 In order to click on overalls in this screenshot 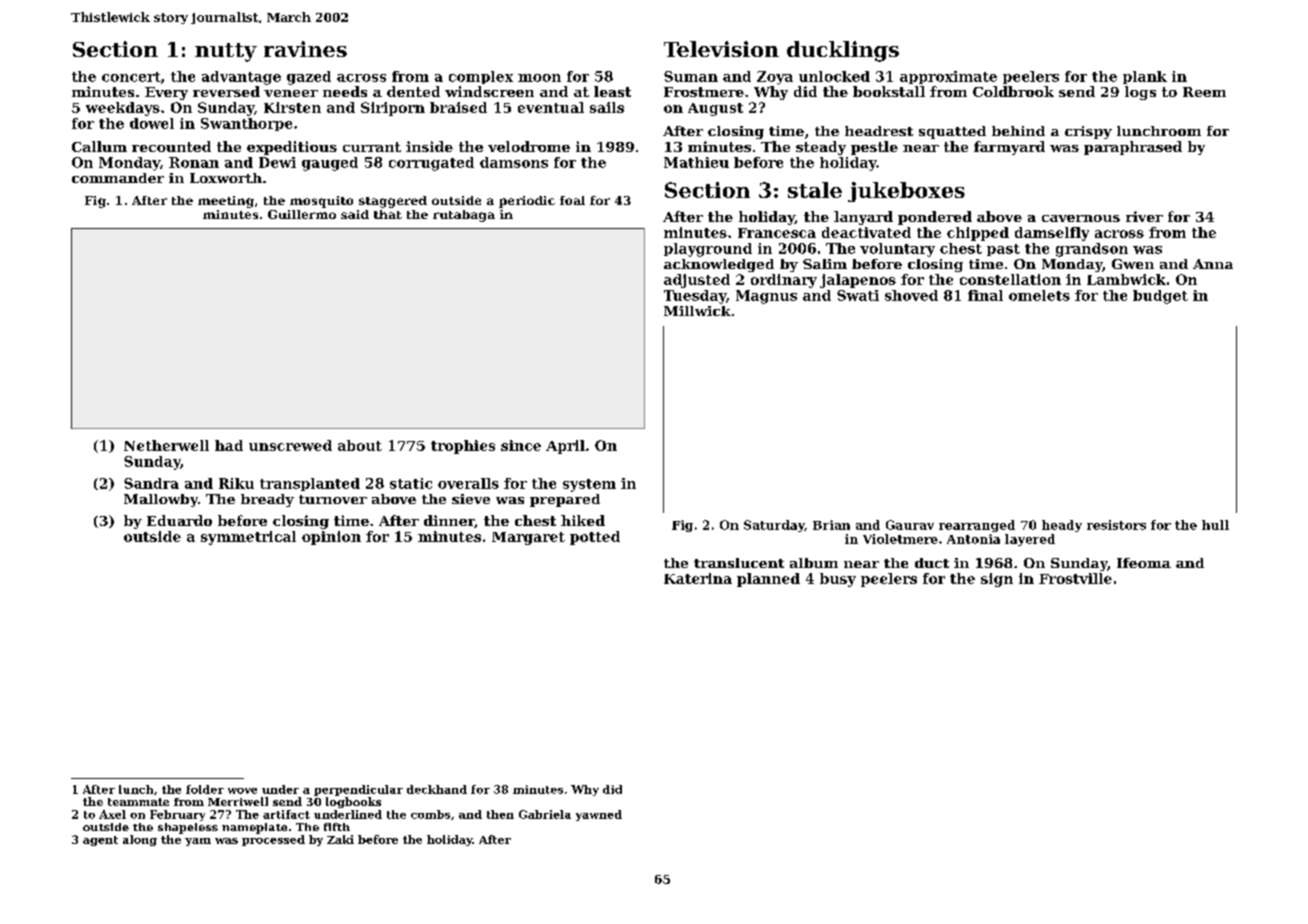, I will do `click(468, 483)`.
